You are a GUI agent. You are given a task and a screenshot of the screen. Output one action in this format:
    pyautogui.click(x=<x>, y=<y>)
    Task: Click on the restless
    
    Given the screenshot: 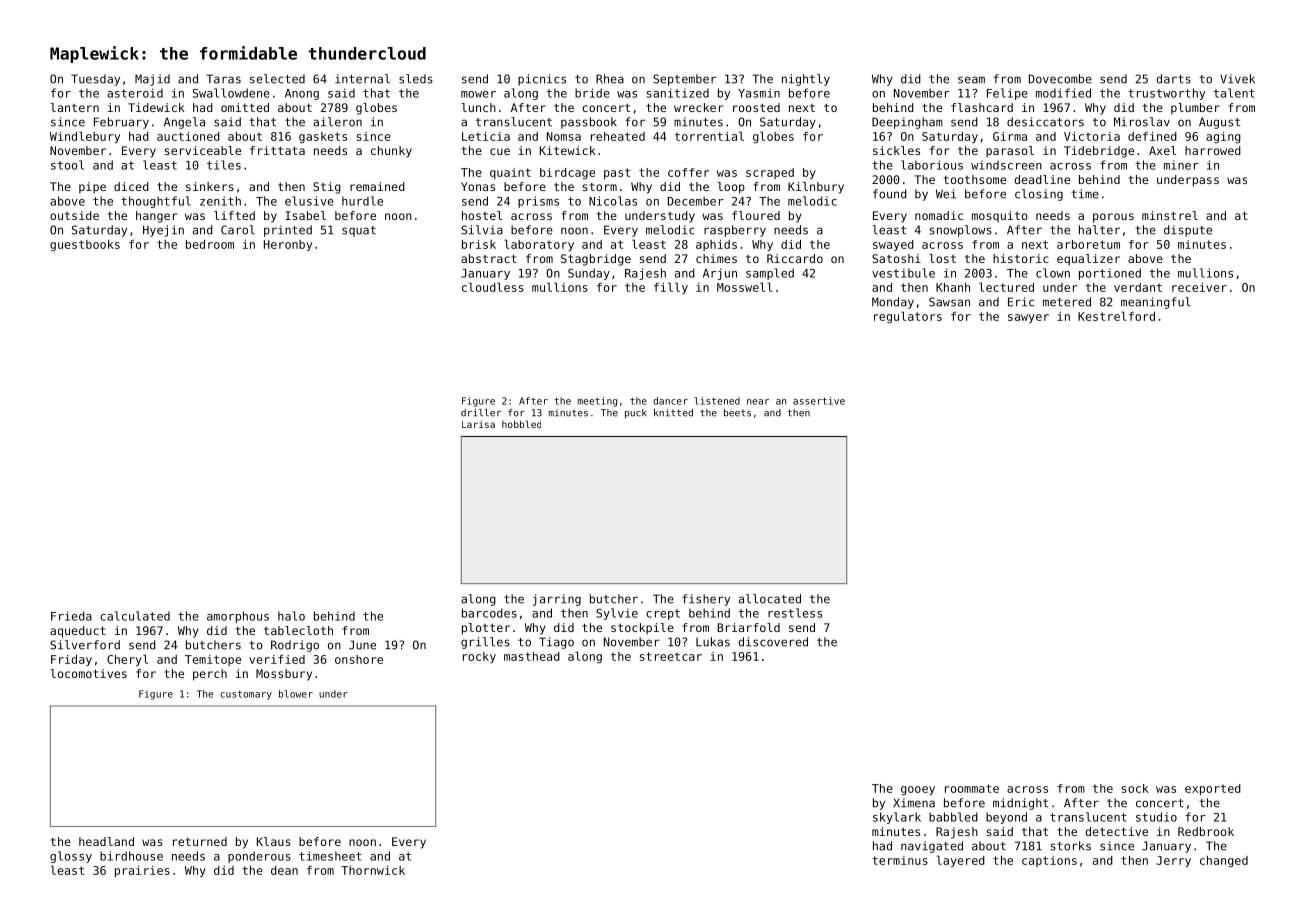 What is the action you would take?
    pyautogui.click(x=795, y=613)
